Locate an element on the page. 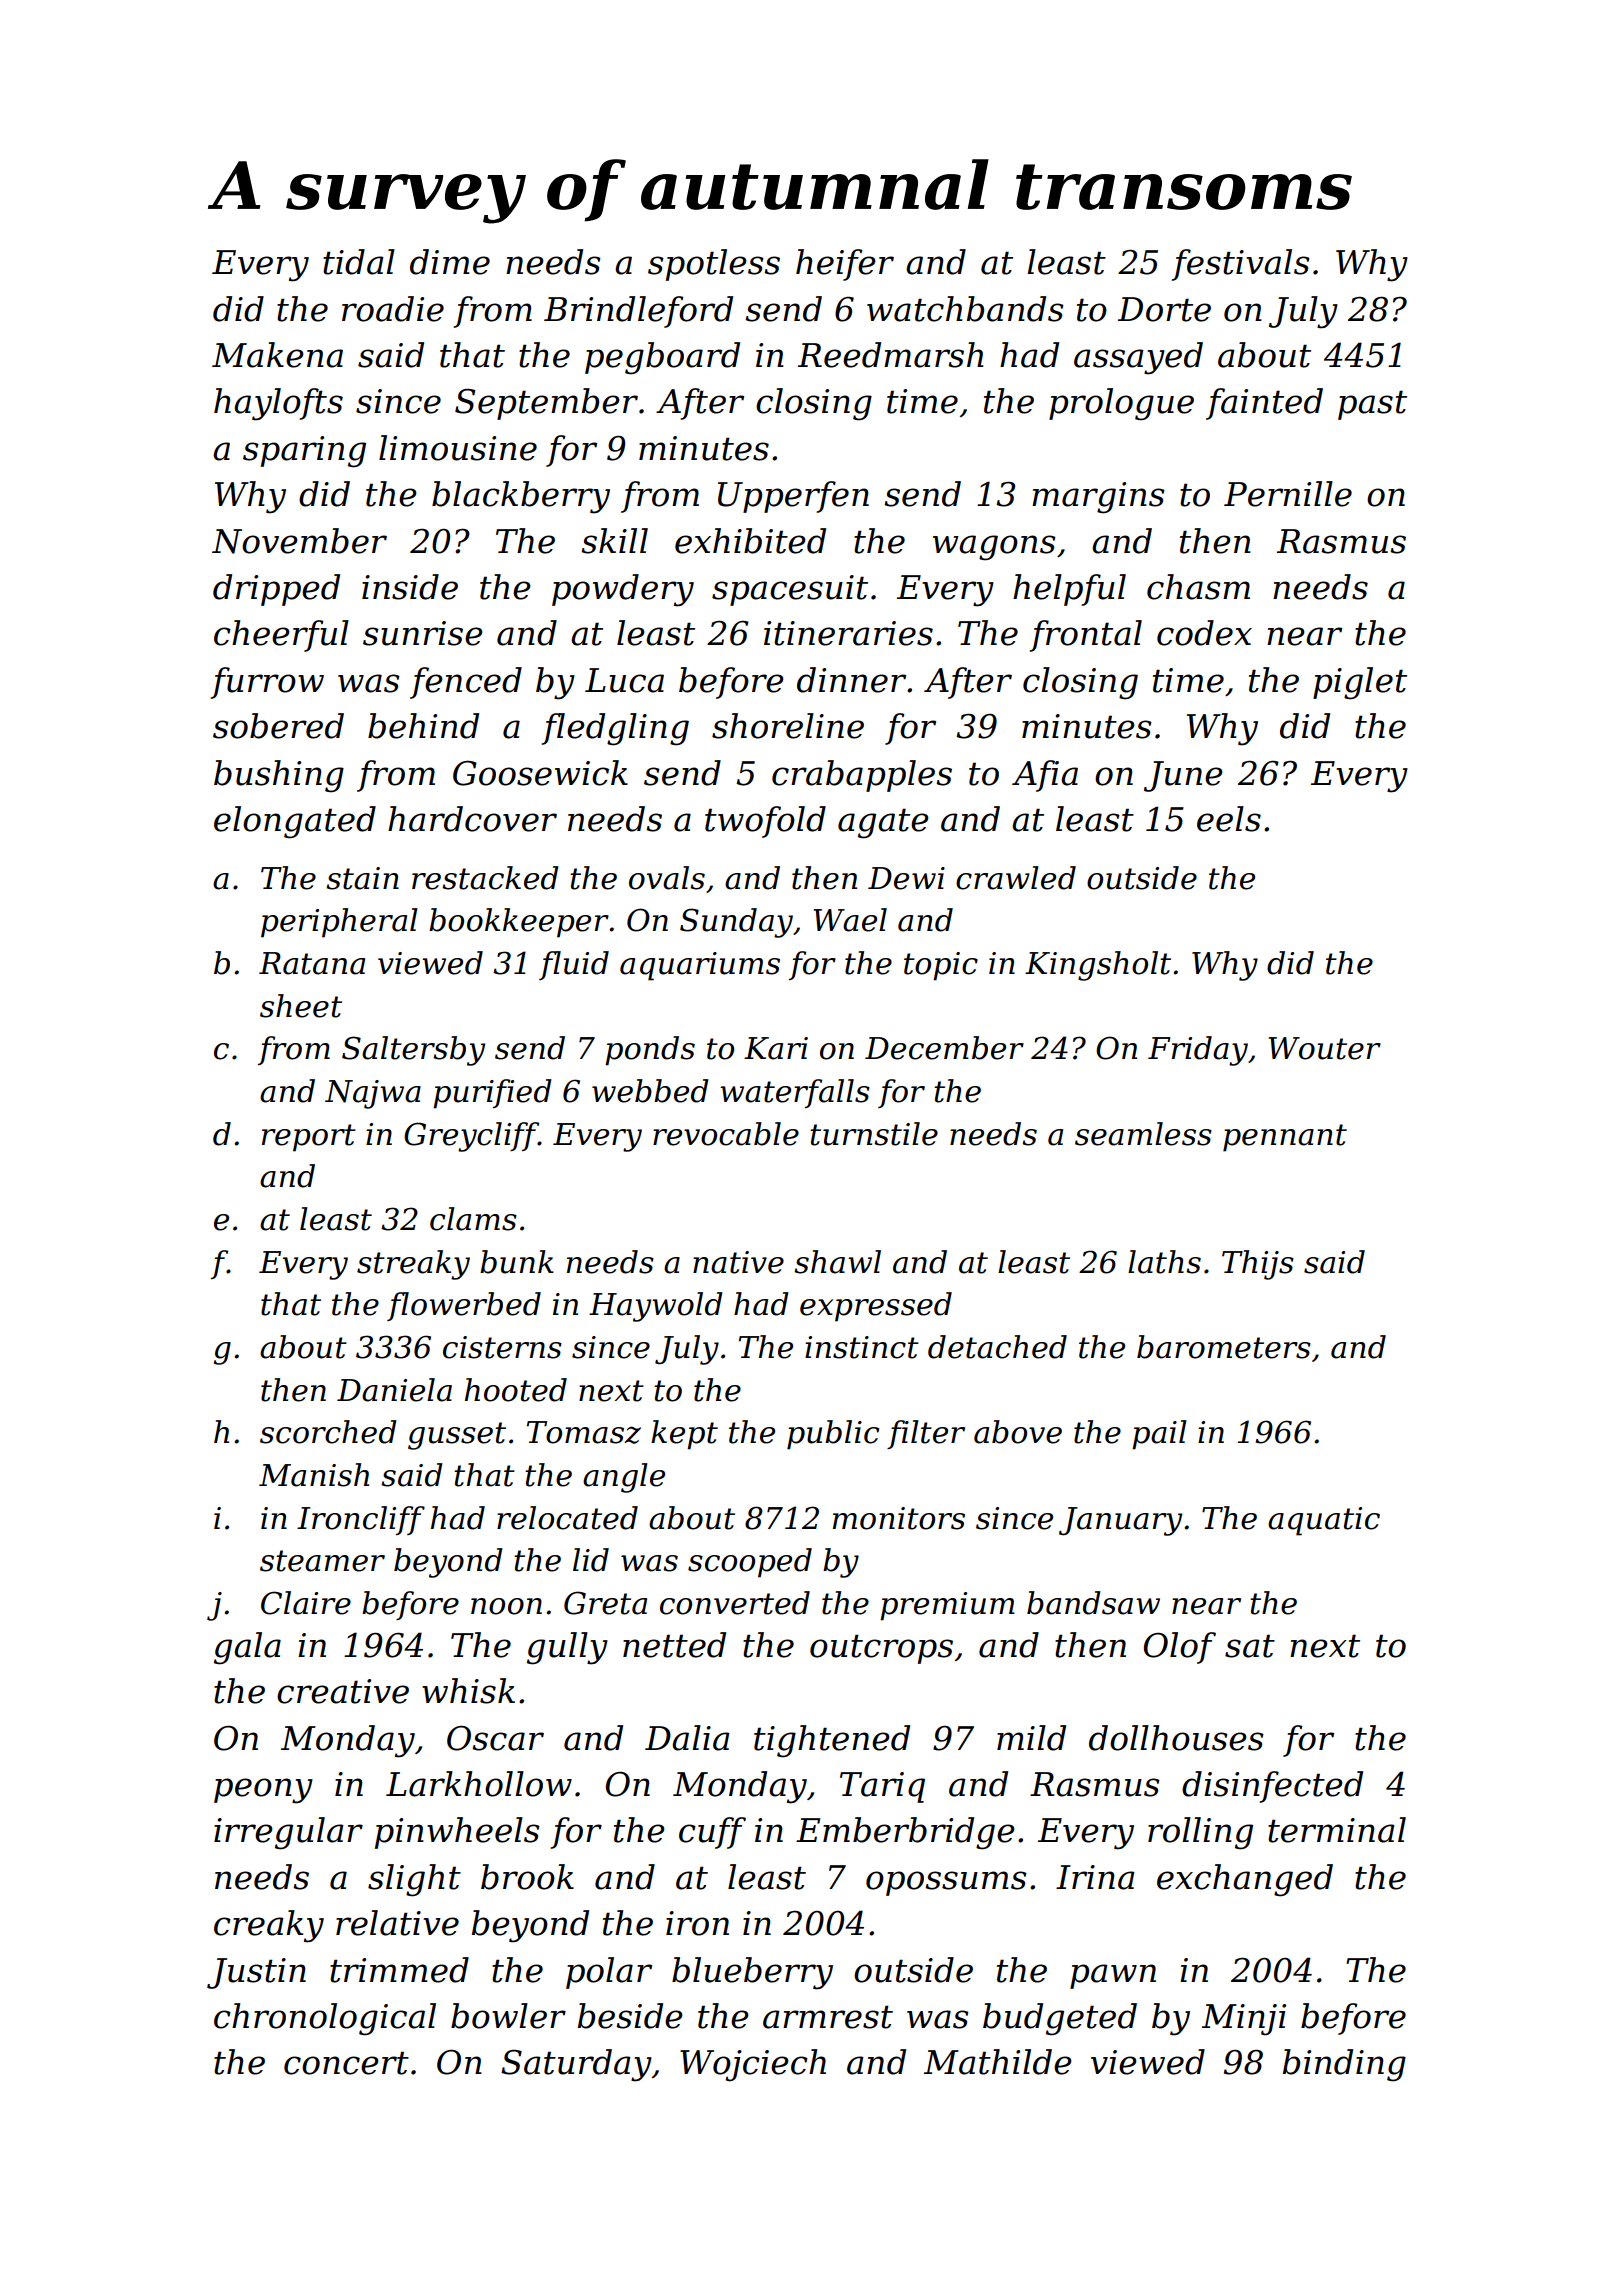  festivals is located at coordinates (1240, 265).
